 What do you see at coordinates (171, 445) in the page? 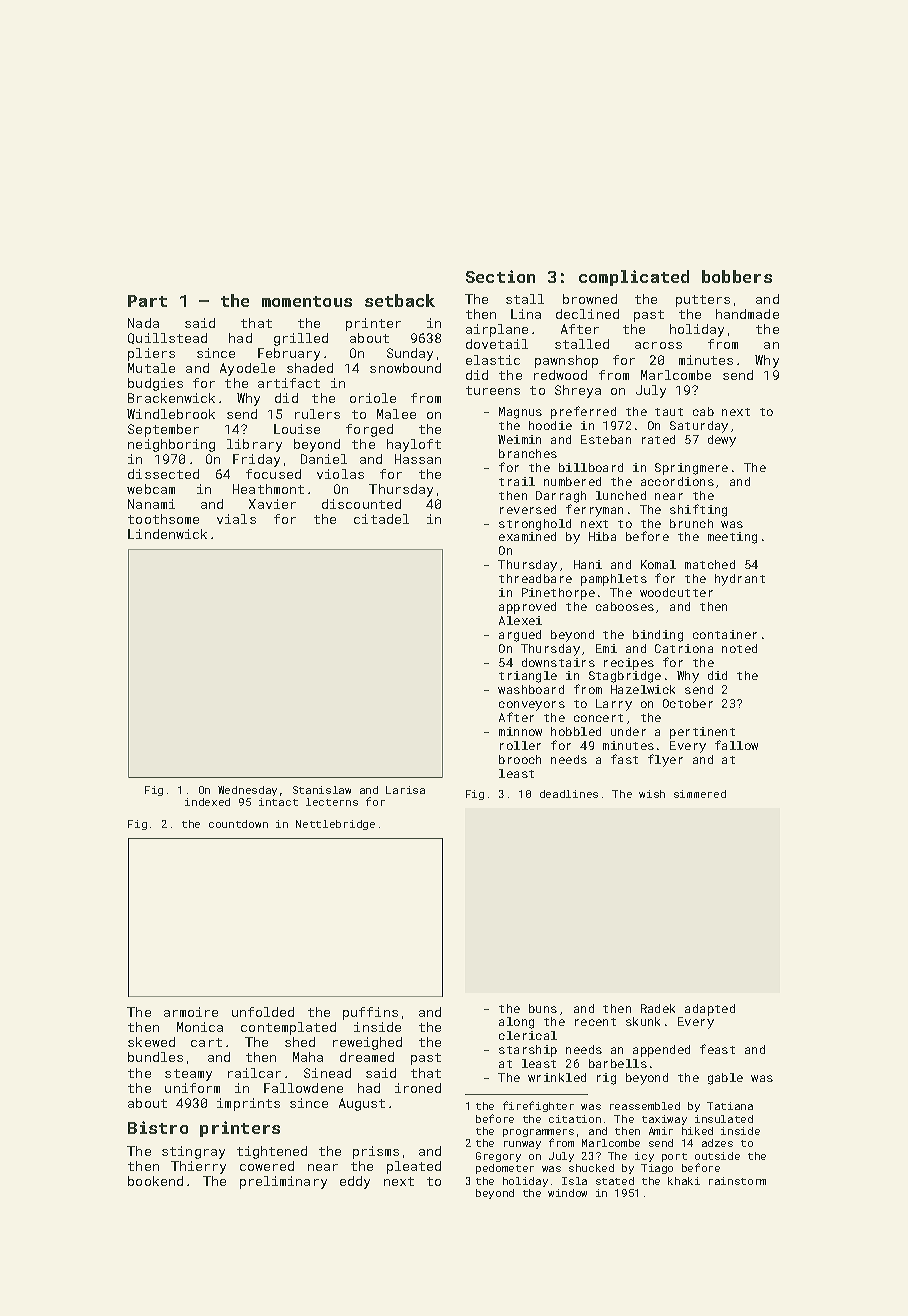
I see `neighboring` at bounding box center [171, 445].
